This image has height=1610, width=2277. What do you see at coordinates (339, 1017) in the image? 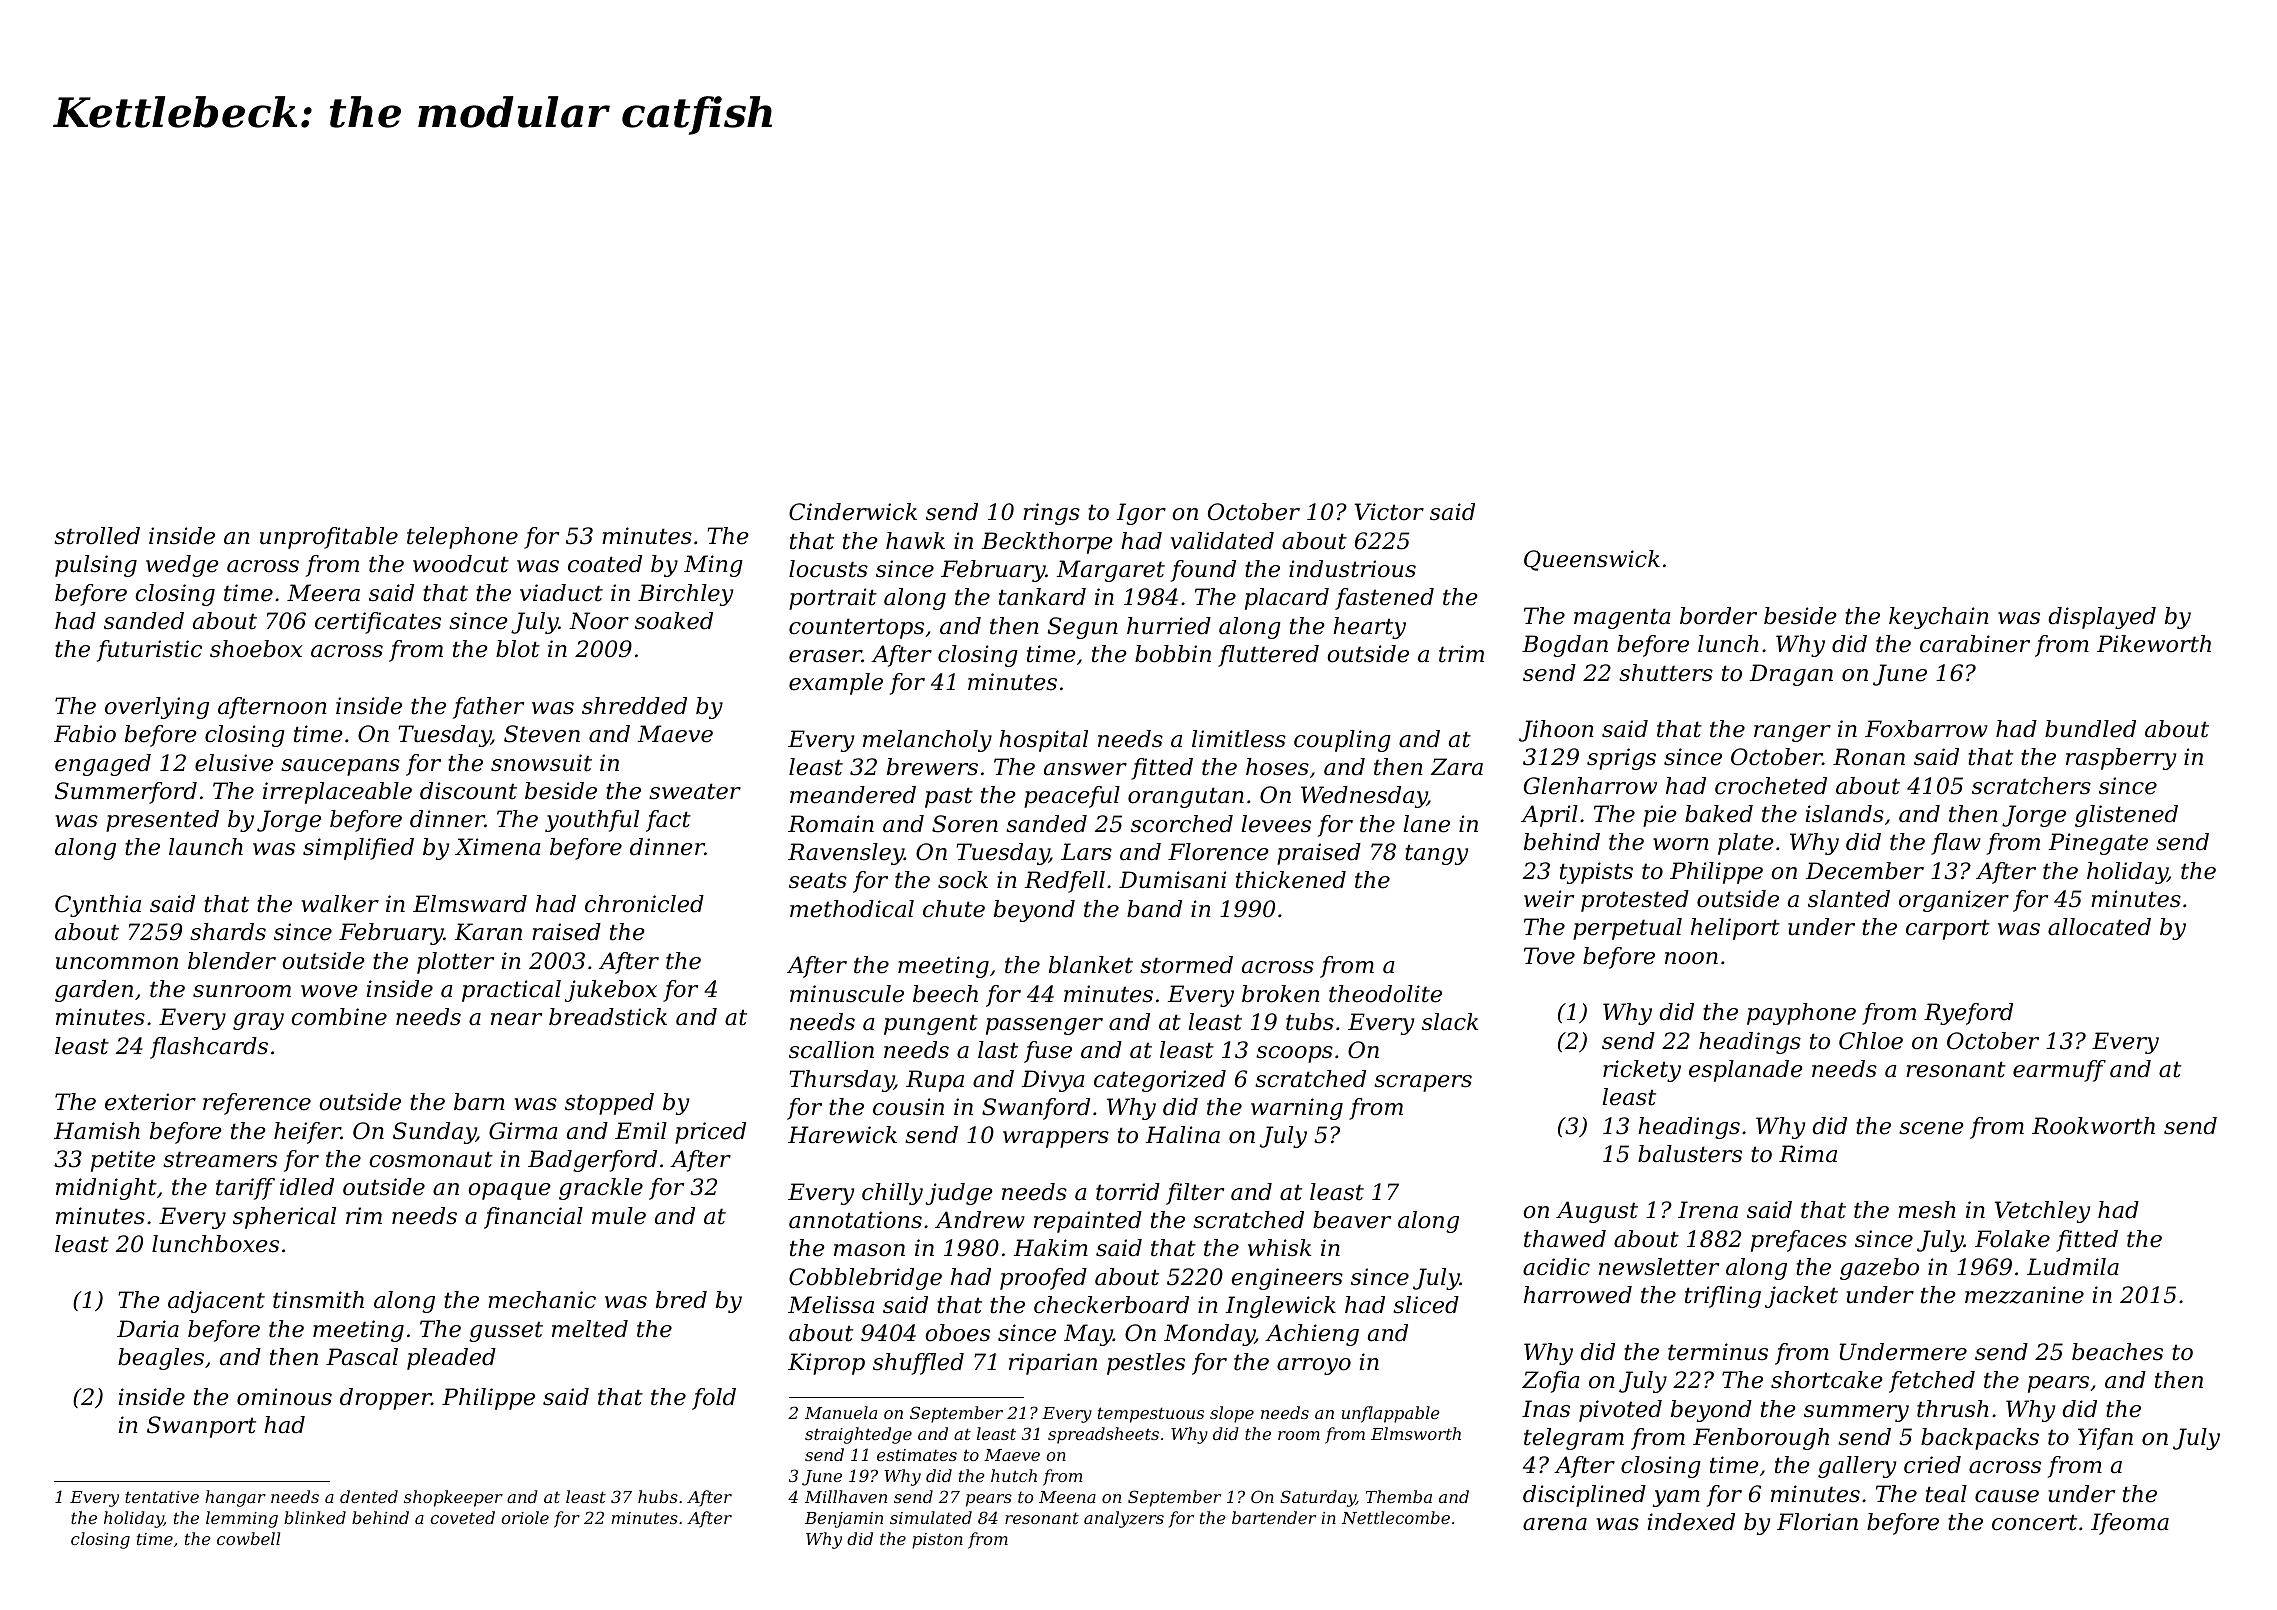
I see `combine` at bounding box center [339, 1017].
